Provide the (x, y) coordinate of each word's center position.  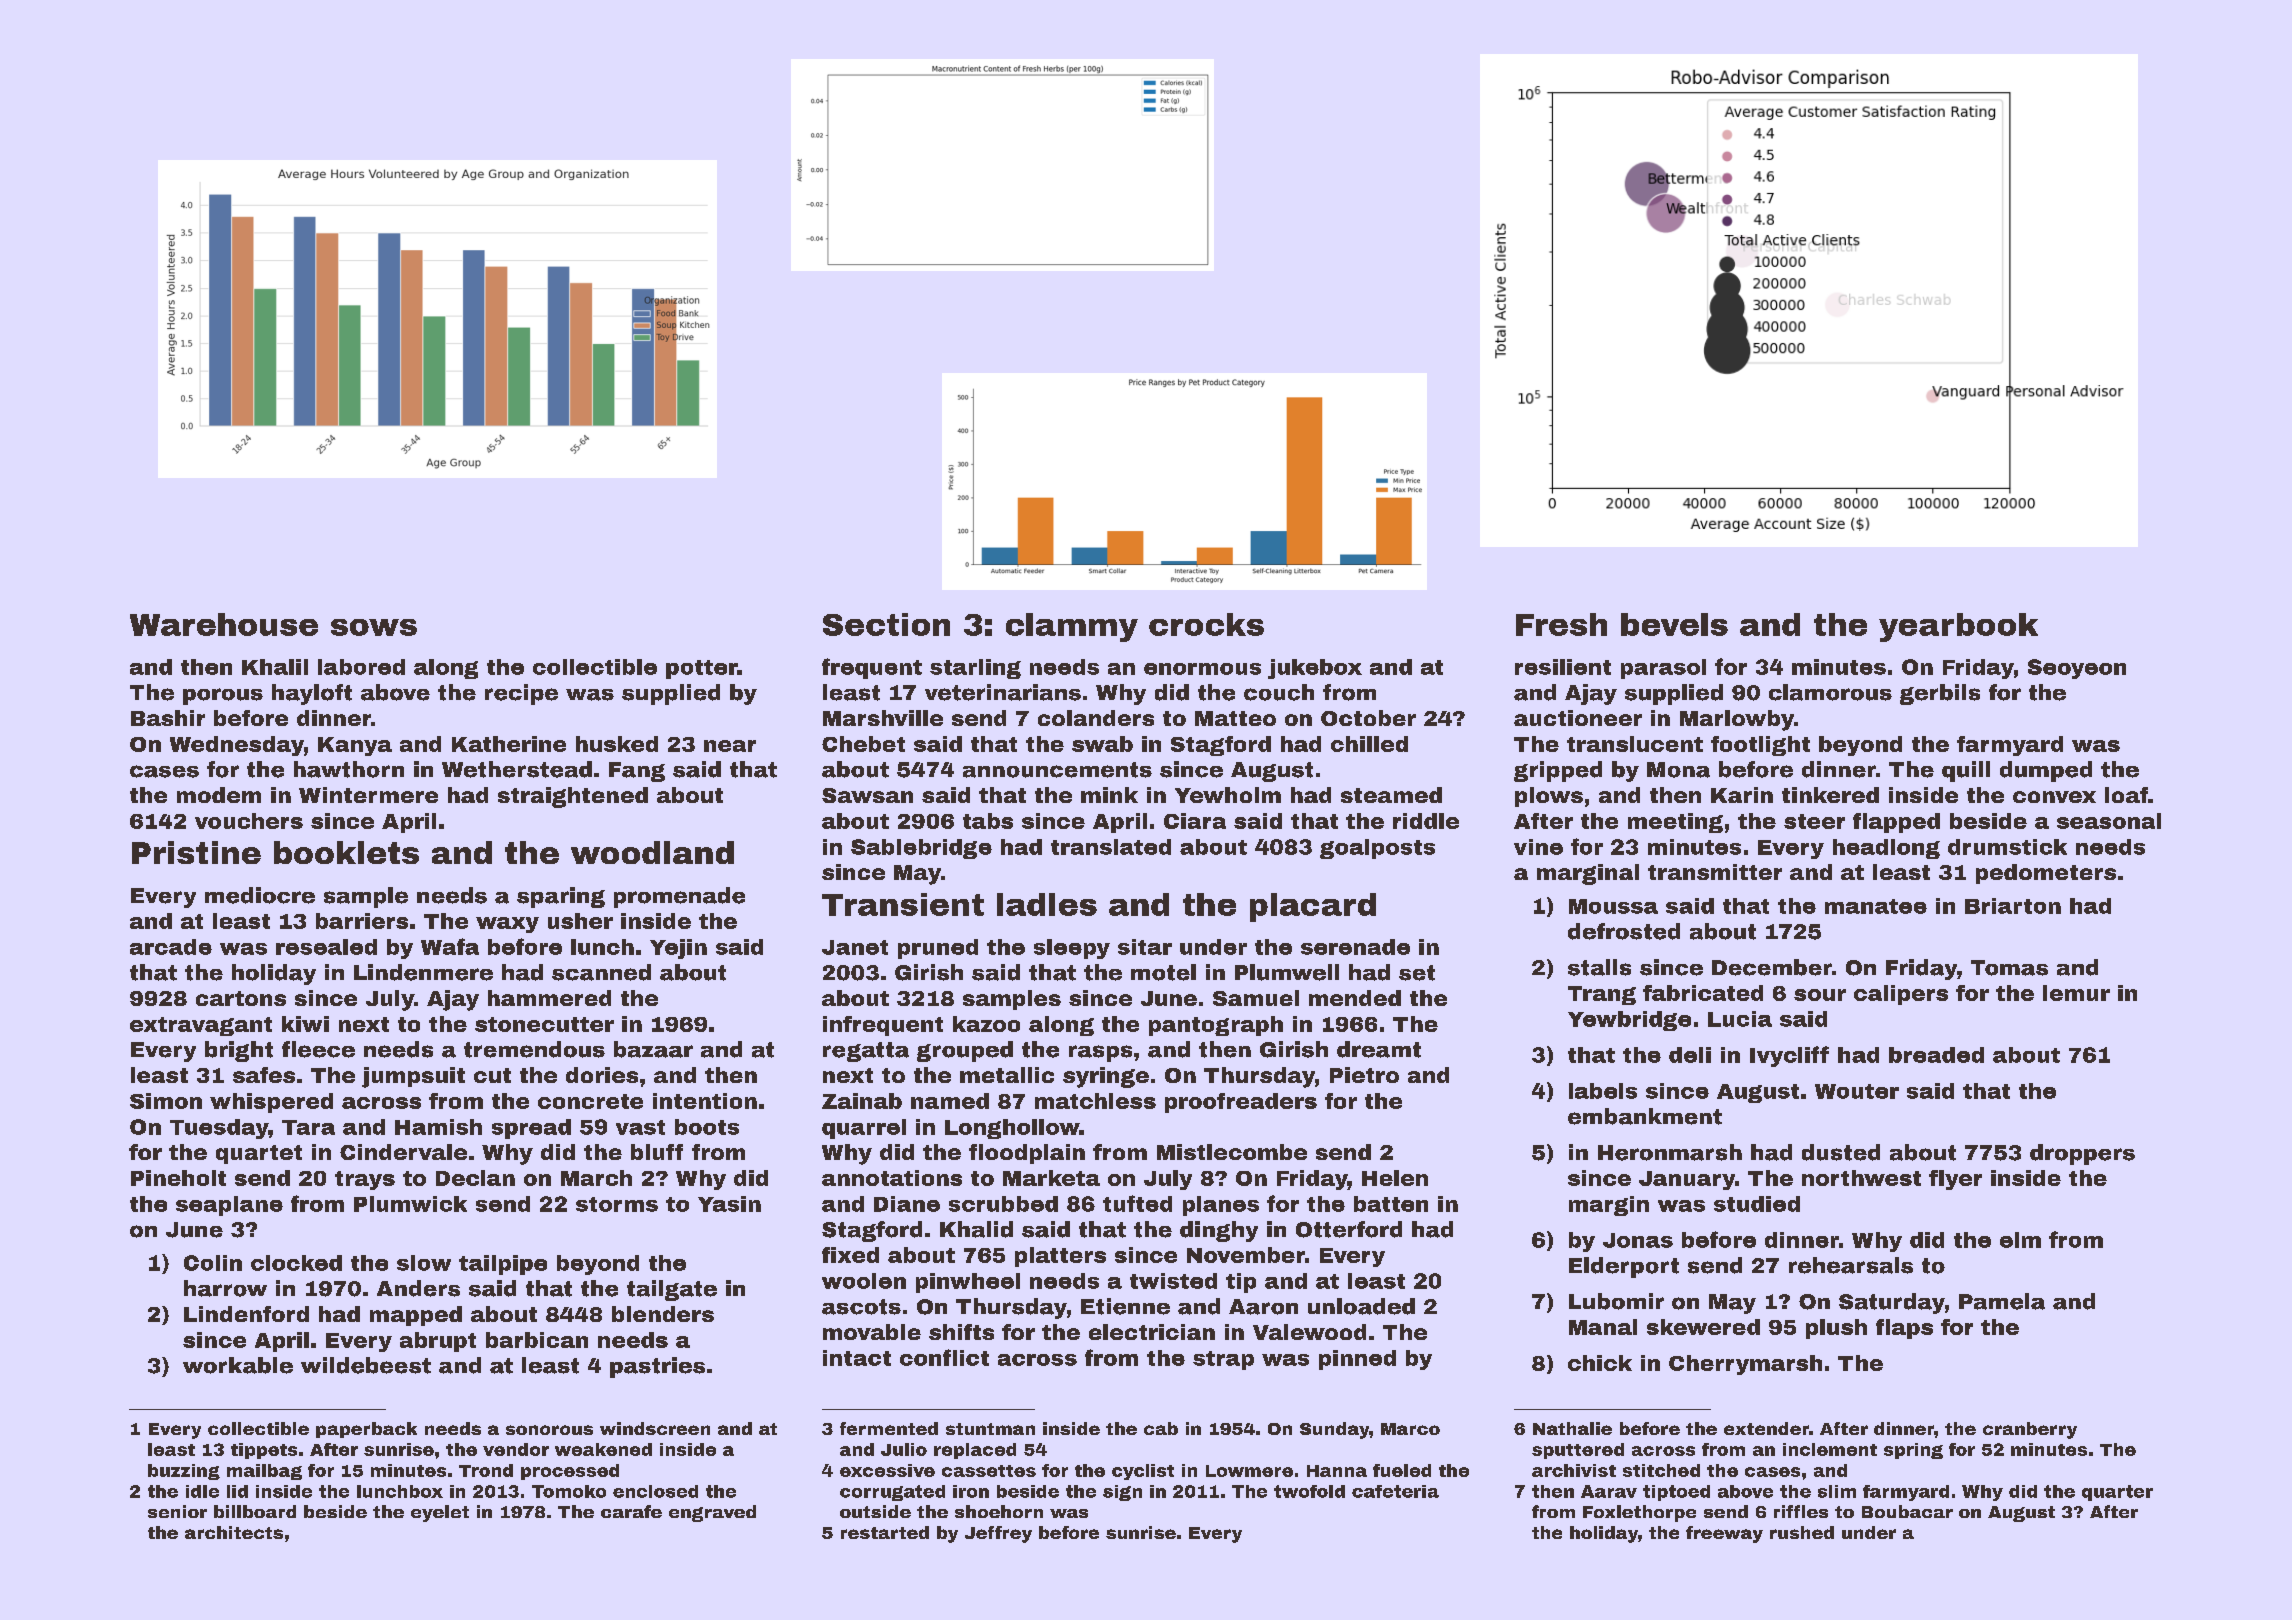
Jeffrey (998, 1534)
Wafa (450, 946)
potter (701, 669)
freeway (1724, 1534)
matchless (1095, 1101)
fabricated (1703, 993)
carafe (631, 1511)
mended (1355, 998)
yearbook (1958, 627)
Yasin (729, 1204)
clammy (1072, 627)
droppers (2082, 1154)
